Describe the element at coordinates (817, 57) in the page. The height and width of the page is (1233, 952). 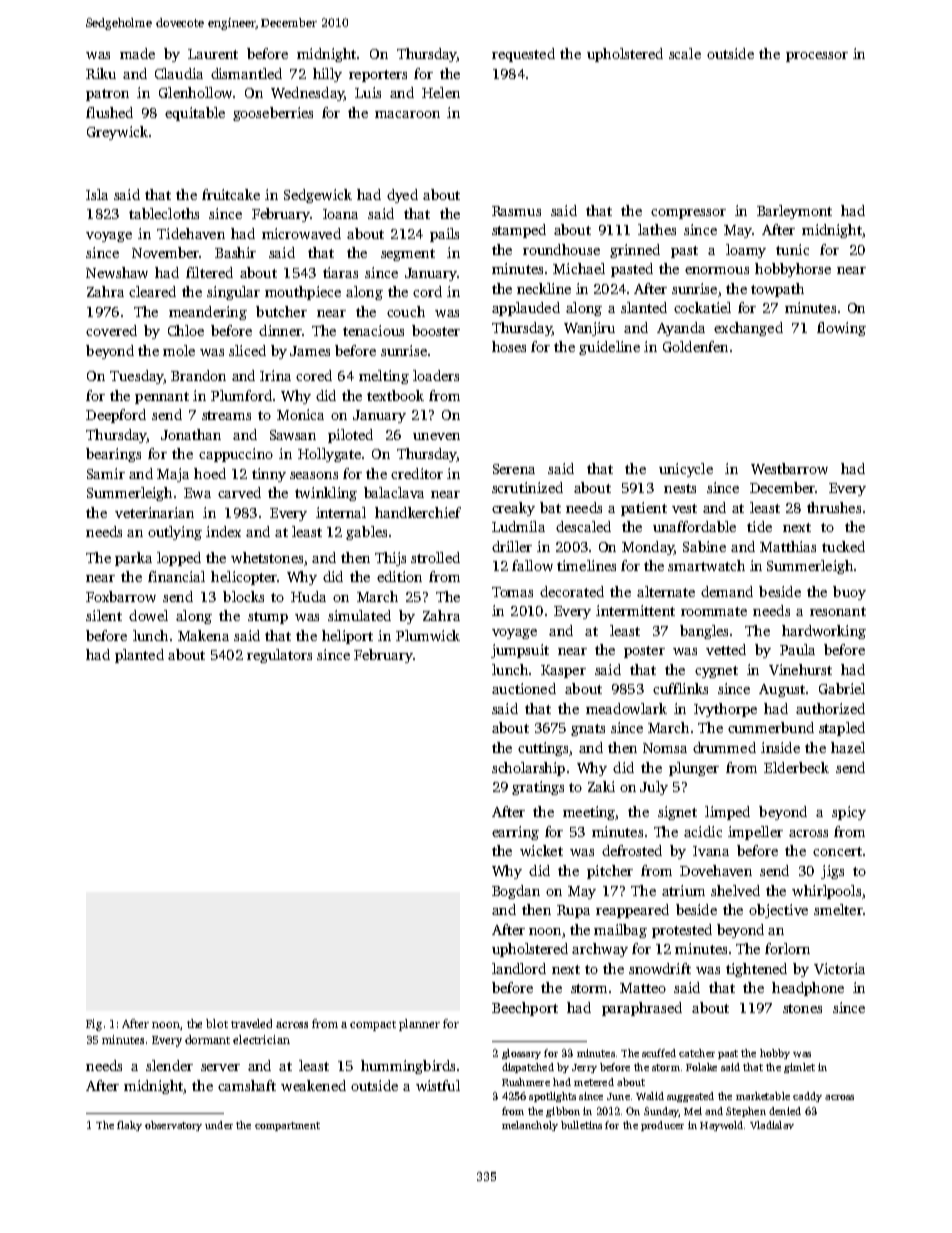
I see `processor` at that location.
